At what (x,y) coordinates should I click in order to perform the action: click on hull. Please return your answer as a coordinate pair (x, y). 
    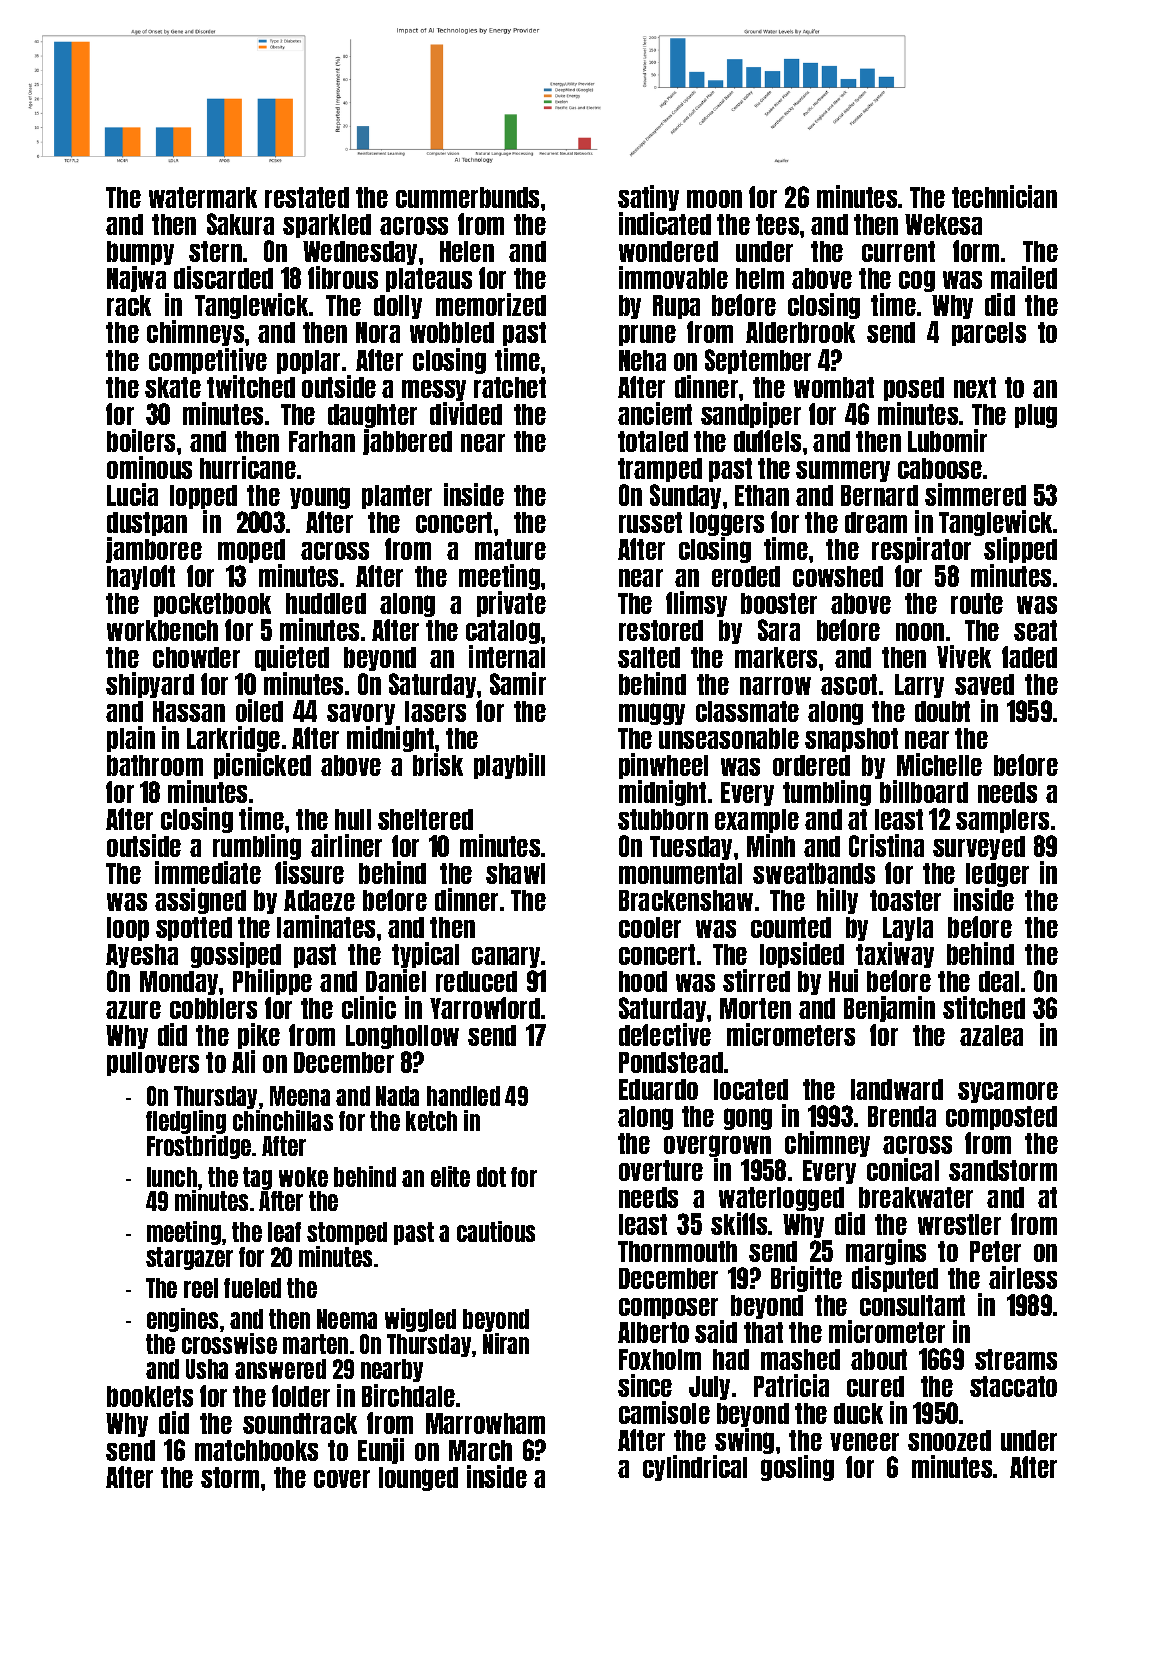
    Looking at the image, I should click on (353, 819).
